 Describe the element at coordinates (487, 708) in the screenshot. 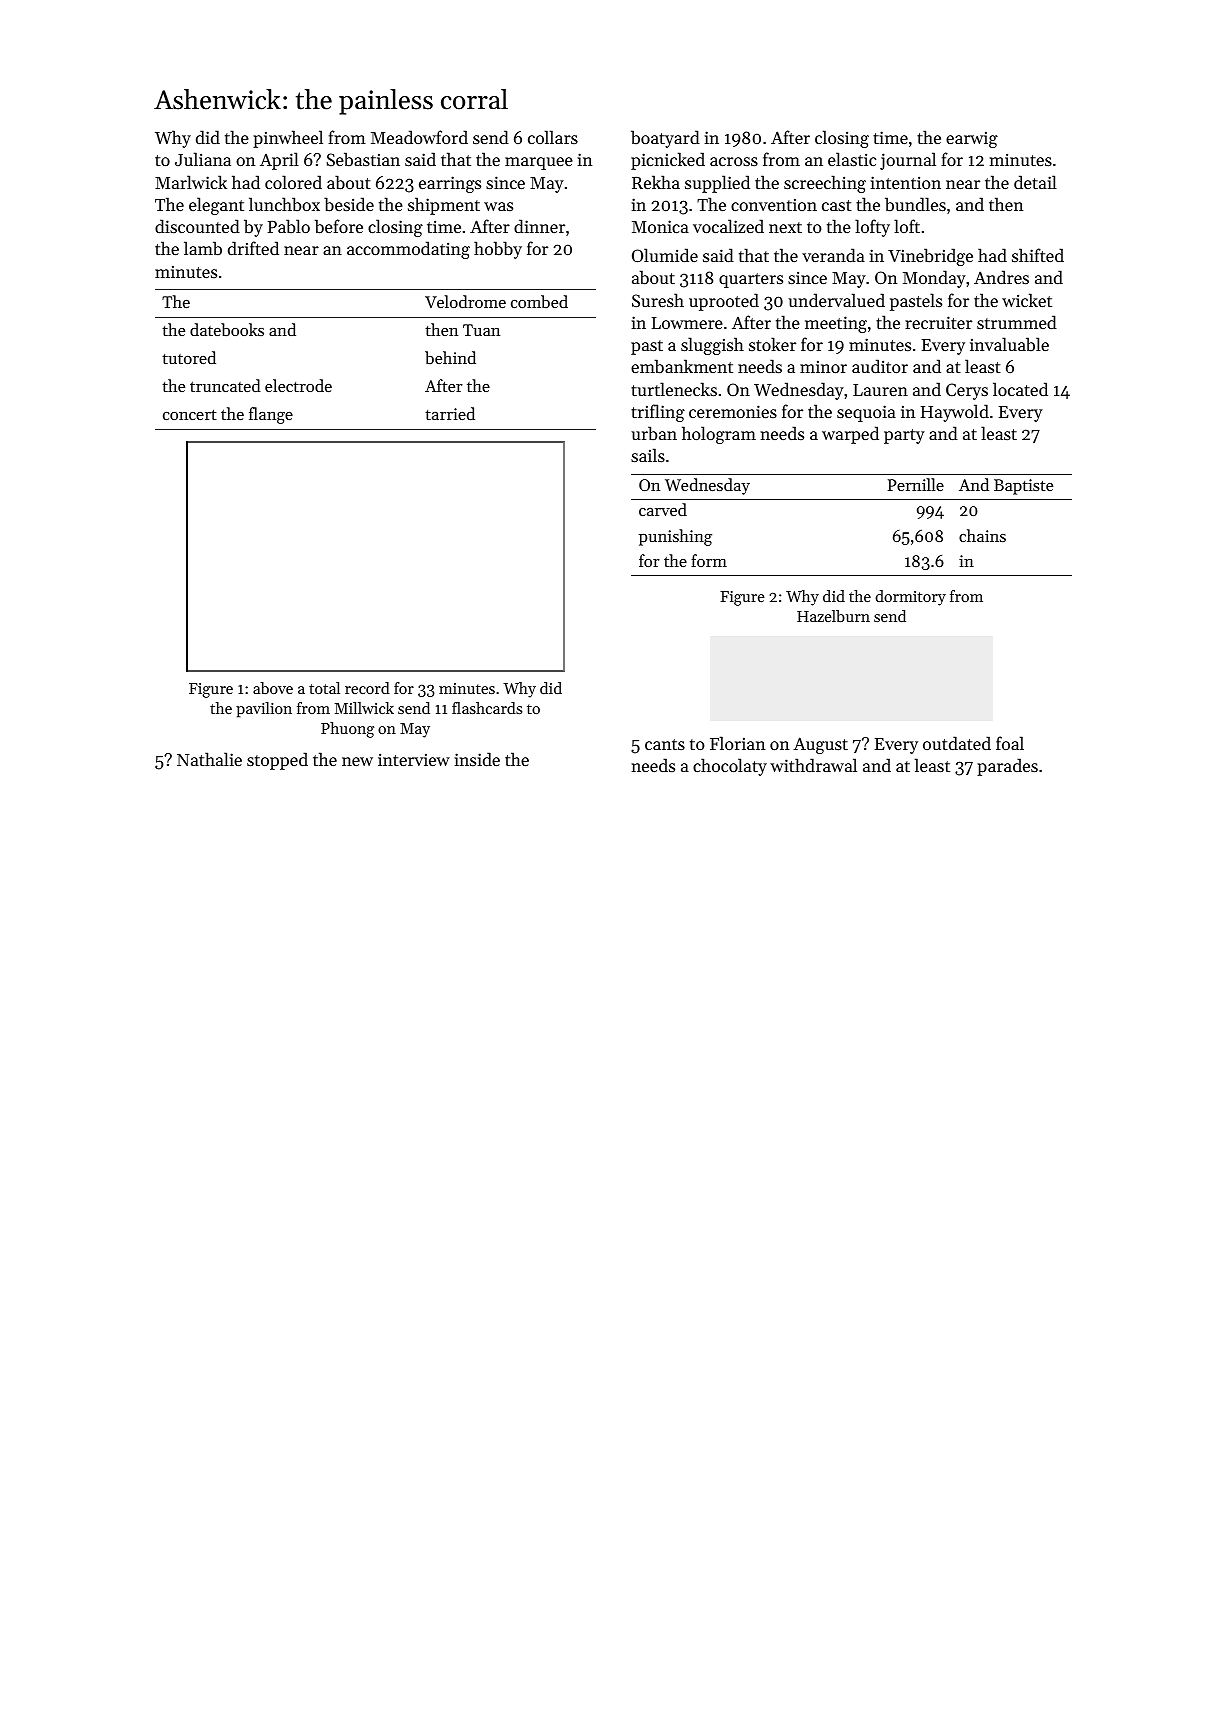

I see `flashcards` at that location.
